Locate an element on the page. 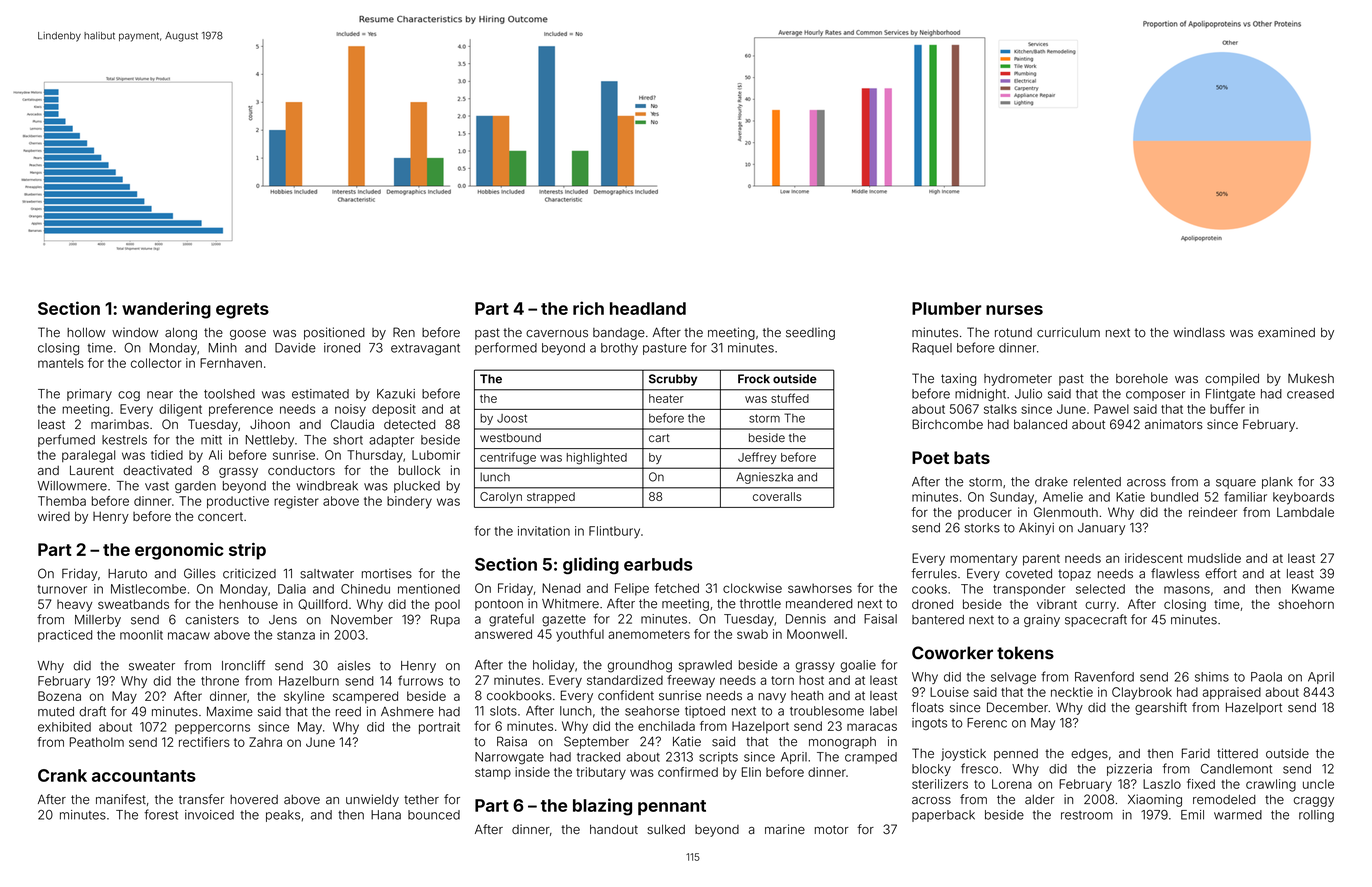  bats is located at coordinates (972, 457).
